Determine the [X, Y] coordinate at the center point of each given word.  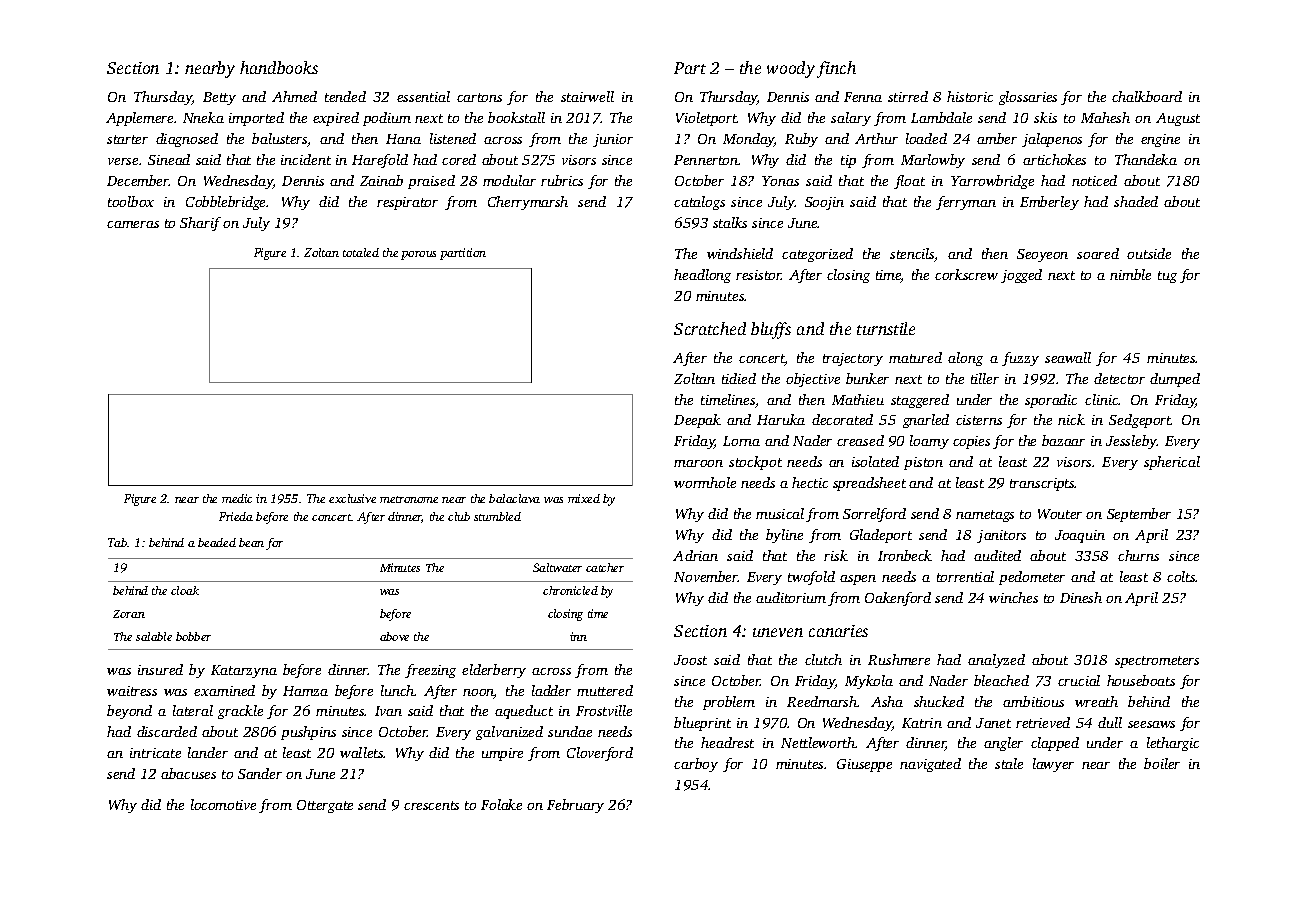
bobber [193, 636]
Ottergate [325, 806]
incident [306, 159]
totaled [361, 252]
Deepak [697, 421]
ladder [551, 690]
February [575, 806]
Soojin [824, 203]
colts [1181, 576]
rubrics [562, 180]
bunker [867, 378]
